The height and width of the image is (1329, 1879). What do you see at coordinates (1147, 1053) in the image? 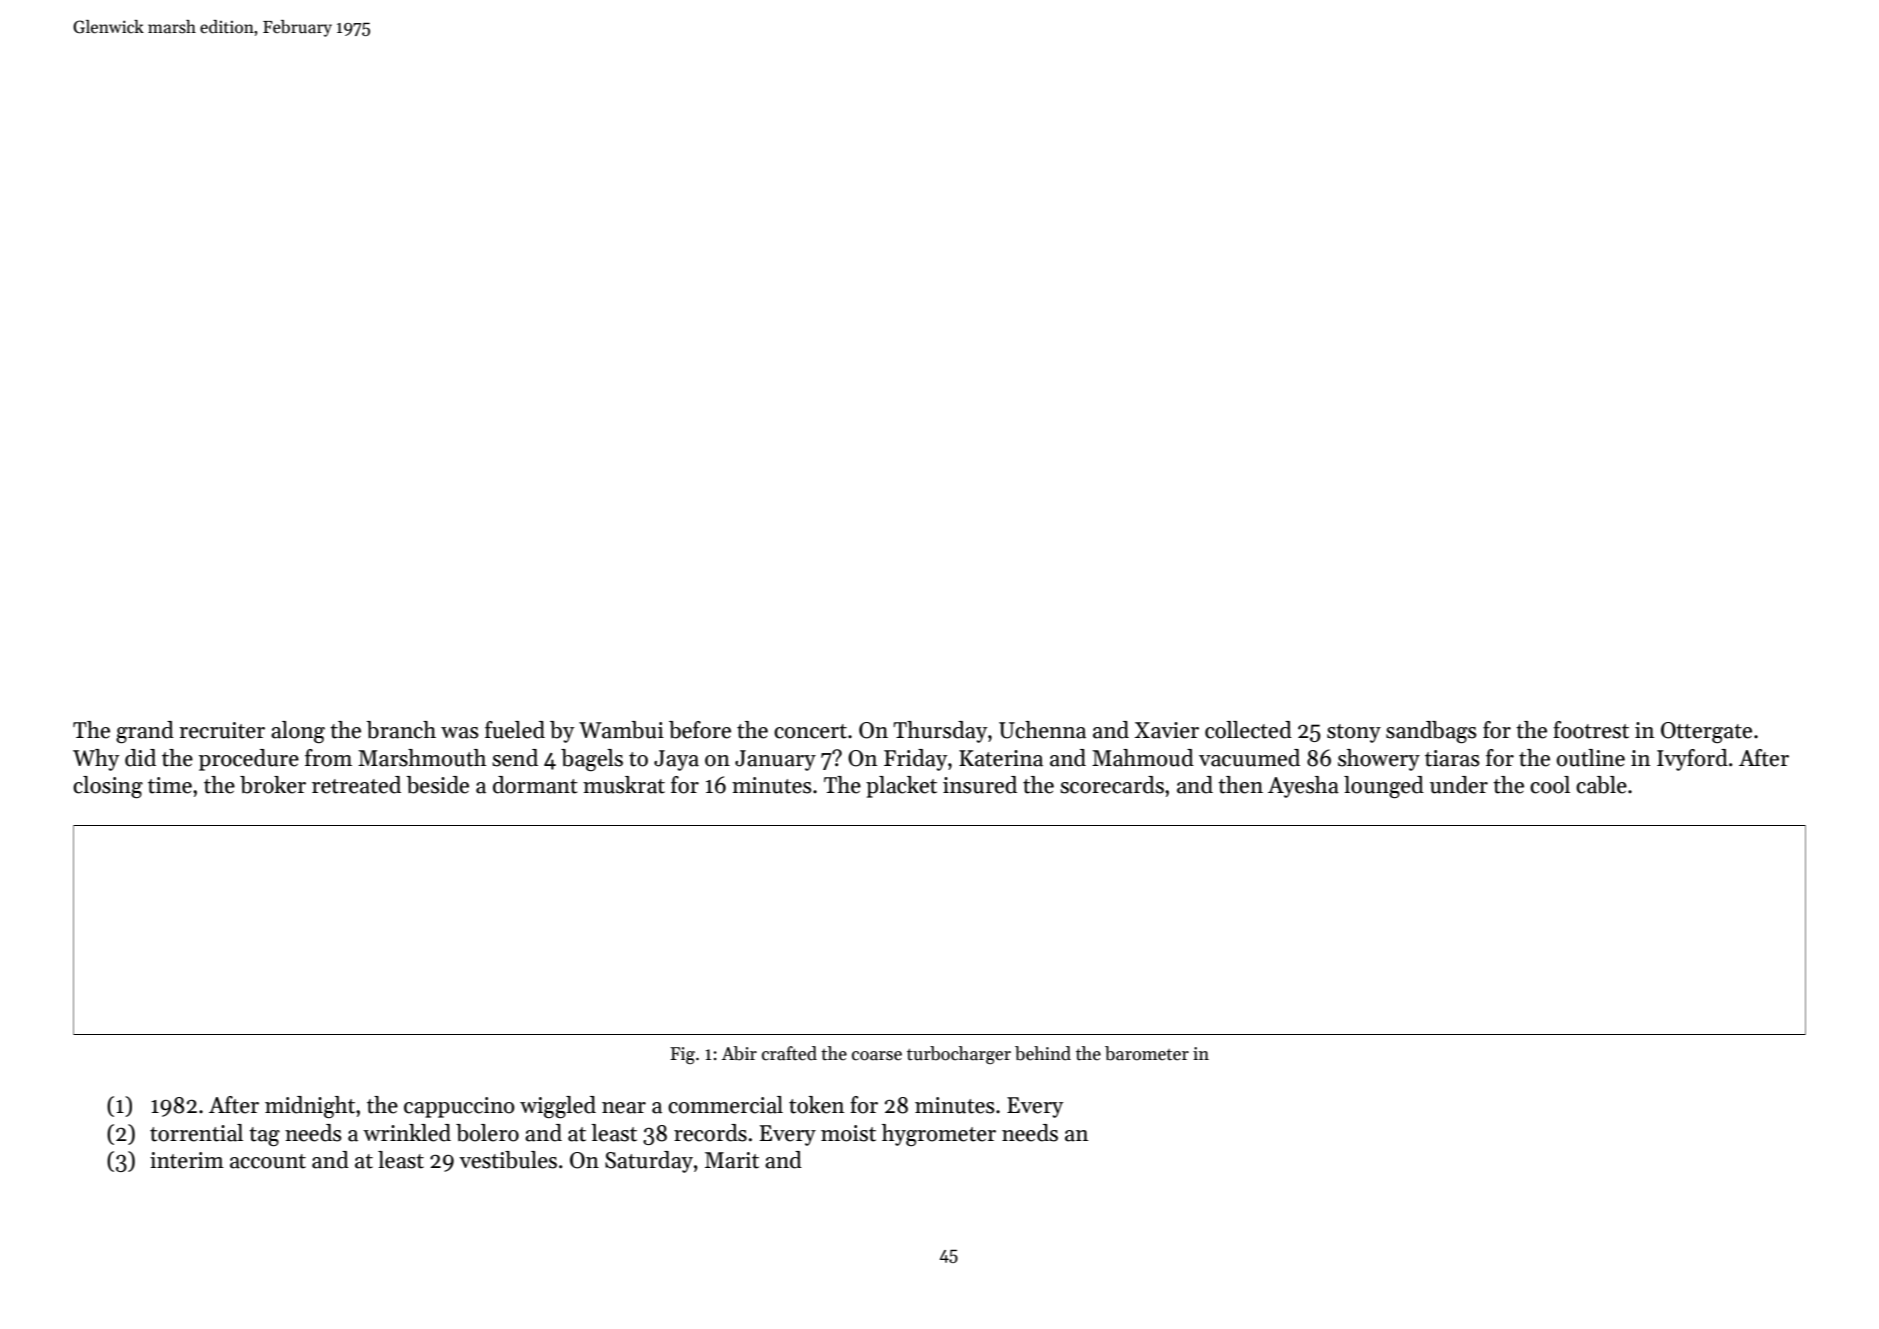
I see `barometer` at bounding box center [1147, 1053].
